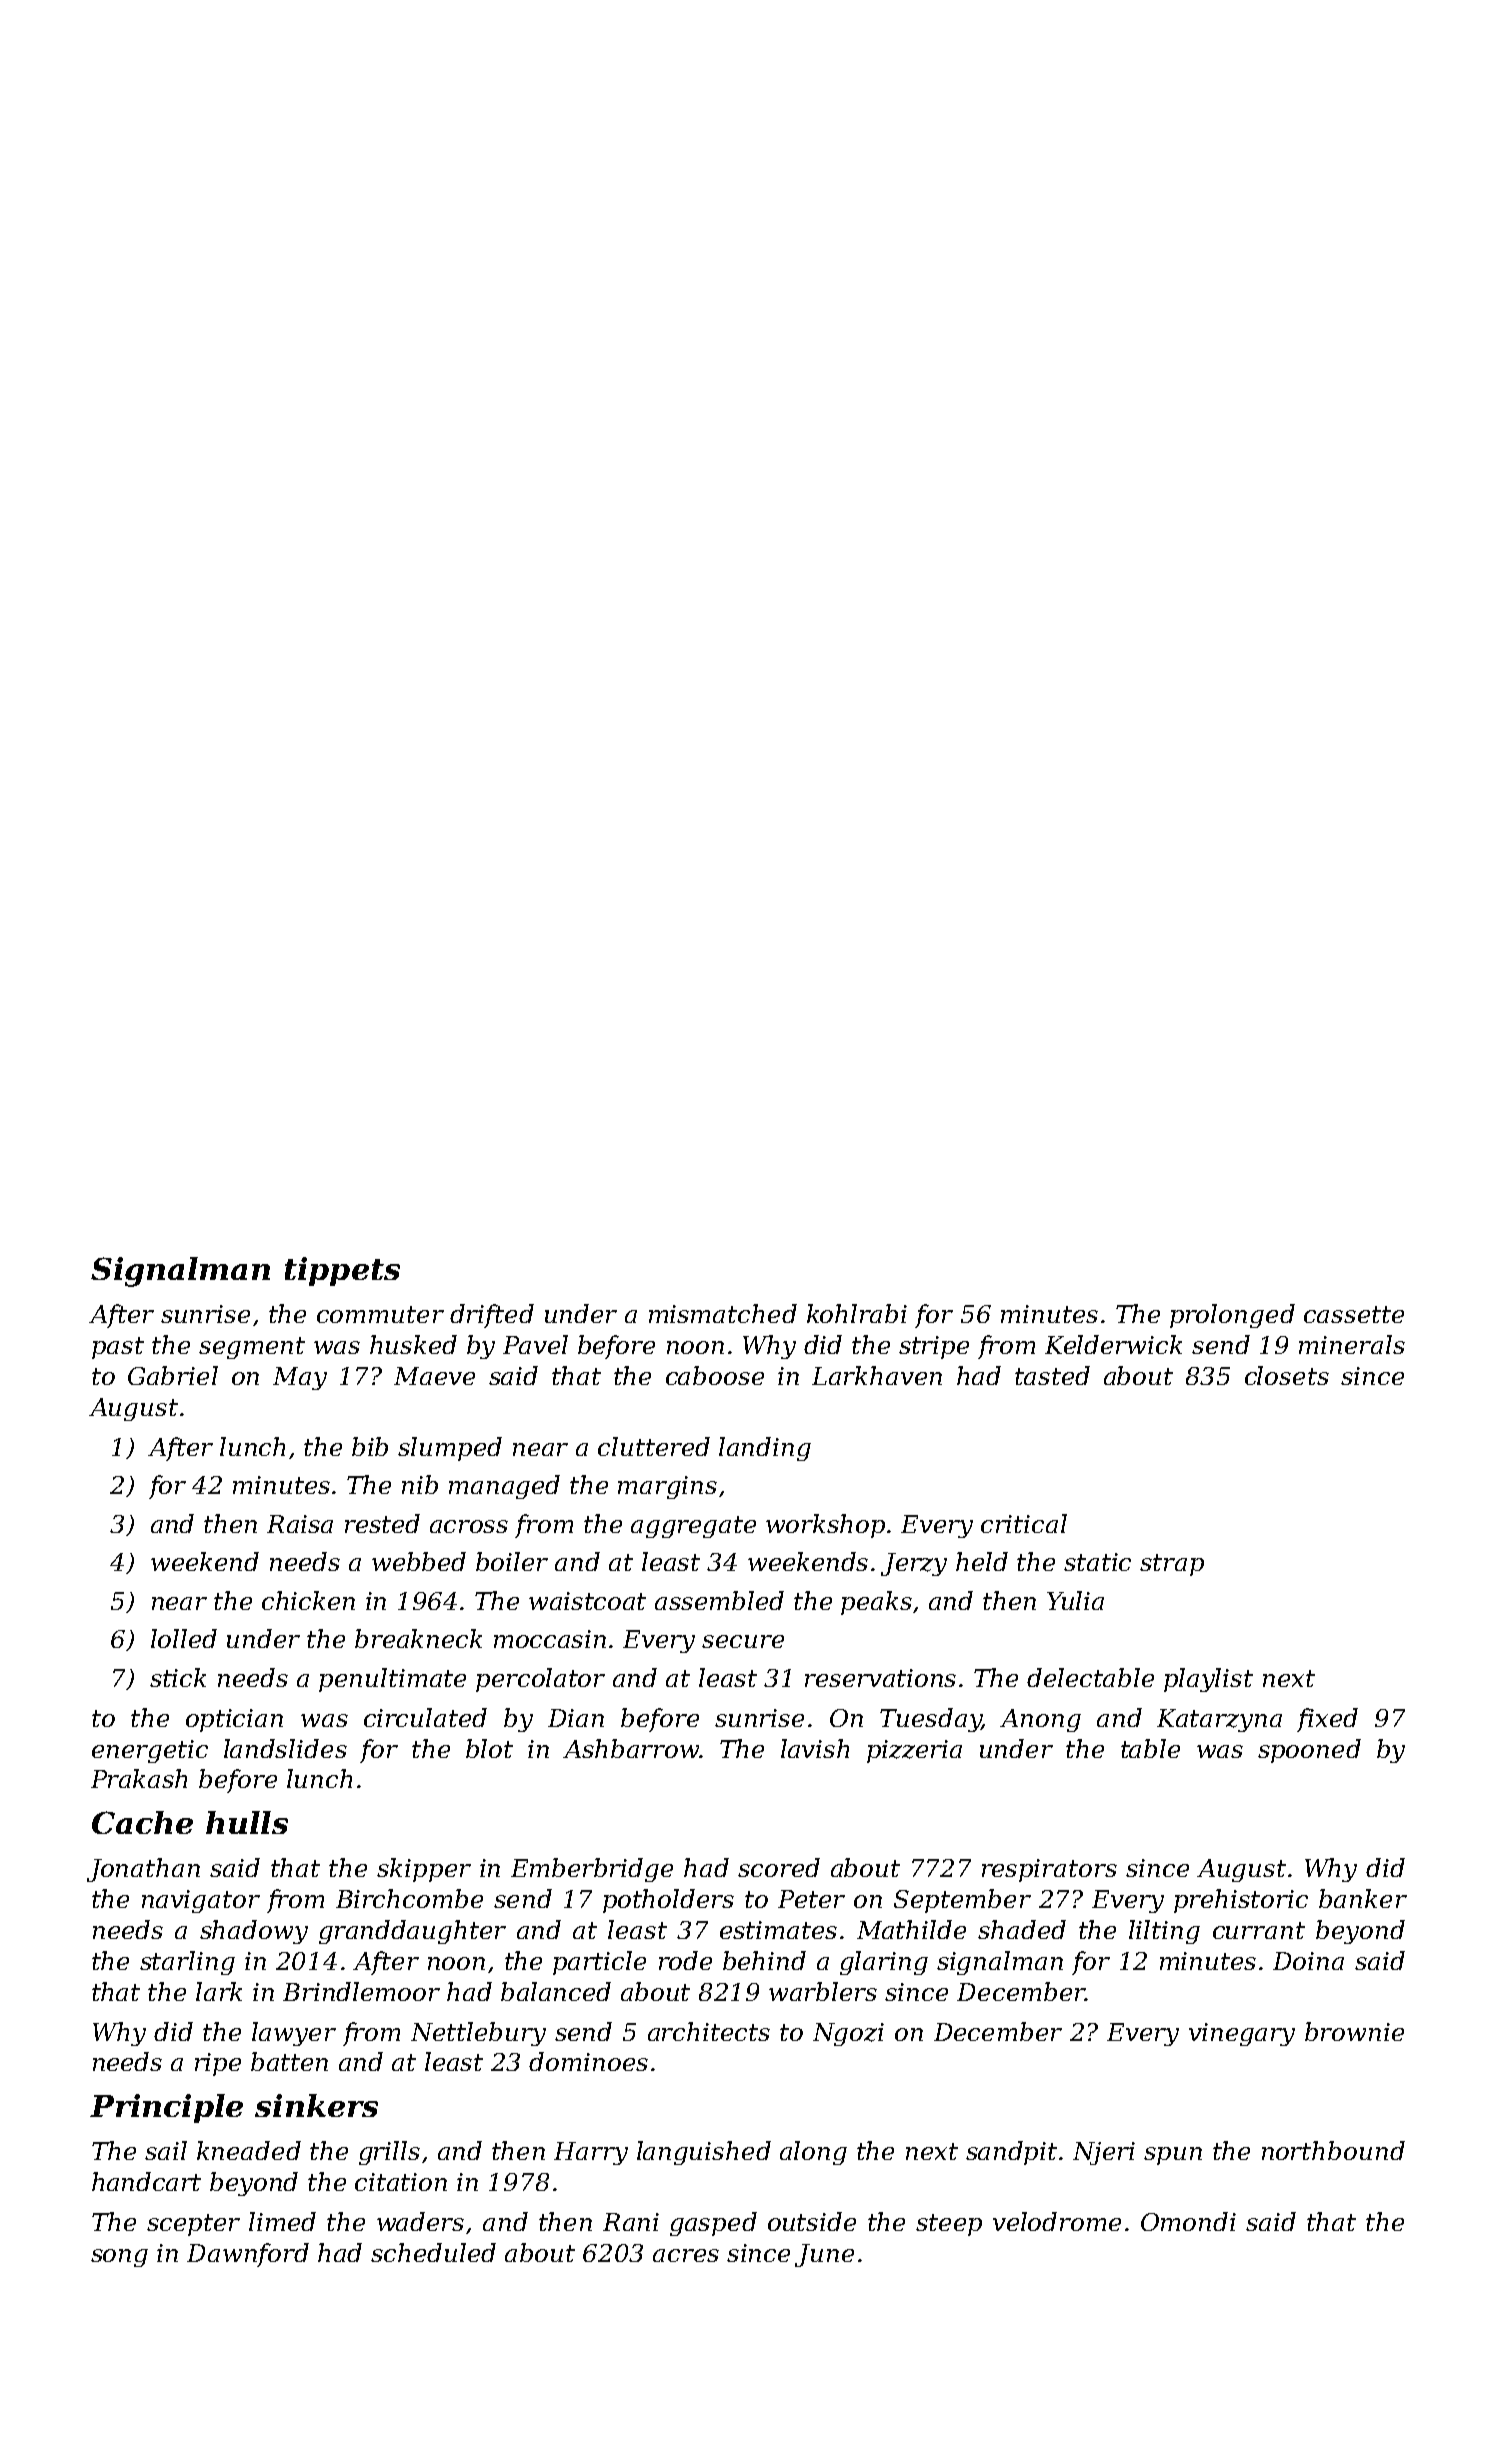  What do you see at coordinates (1164, 1932) in the document?
I see `lilting` at bounding box center [1164, 1932].
